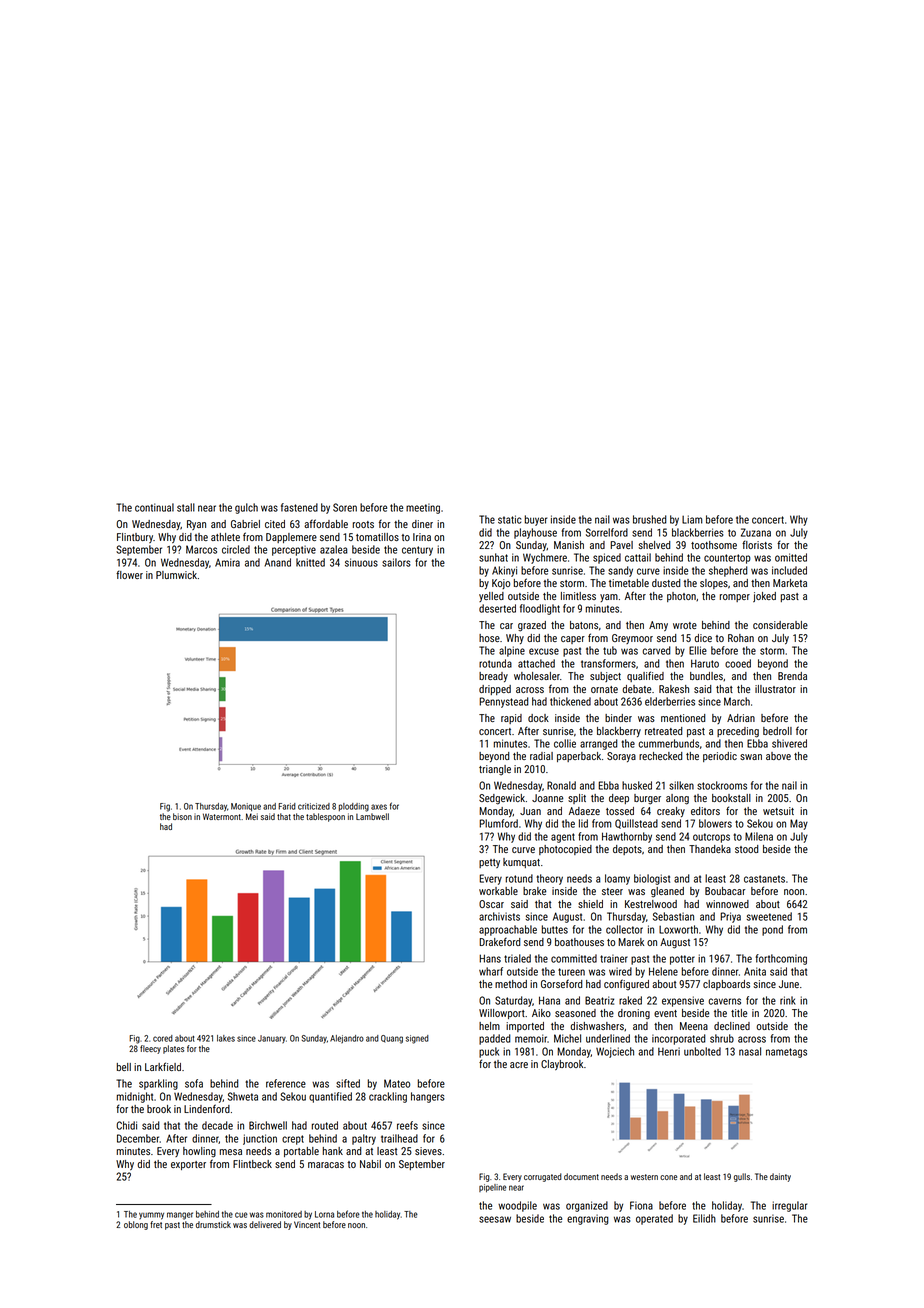 Image resolution: width=924 pixels, height=1308 pixels. I want to click on Fiona, so click(641, 1205).
